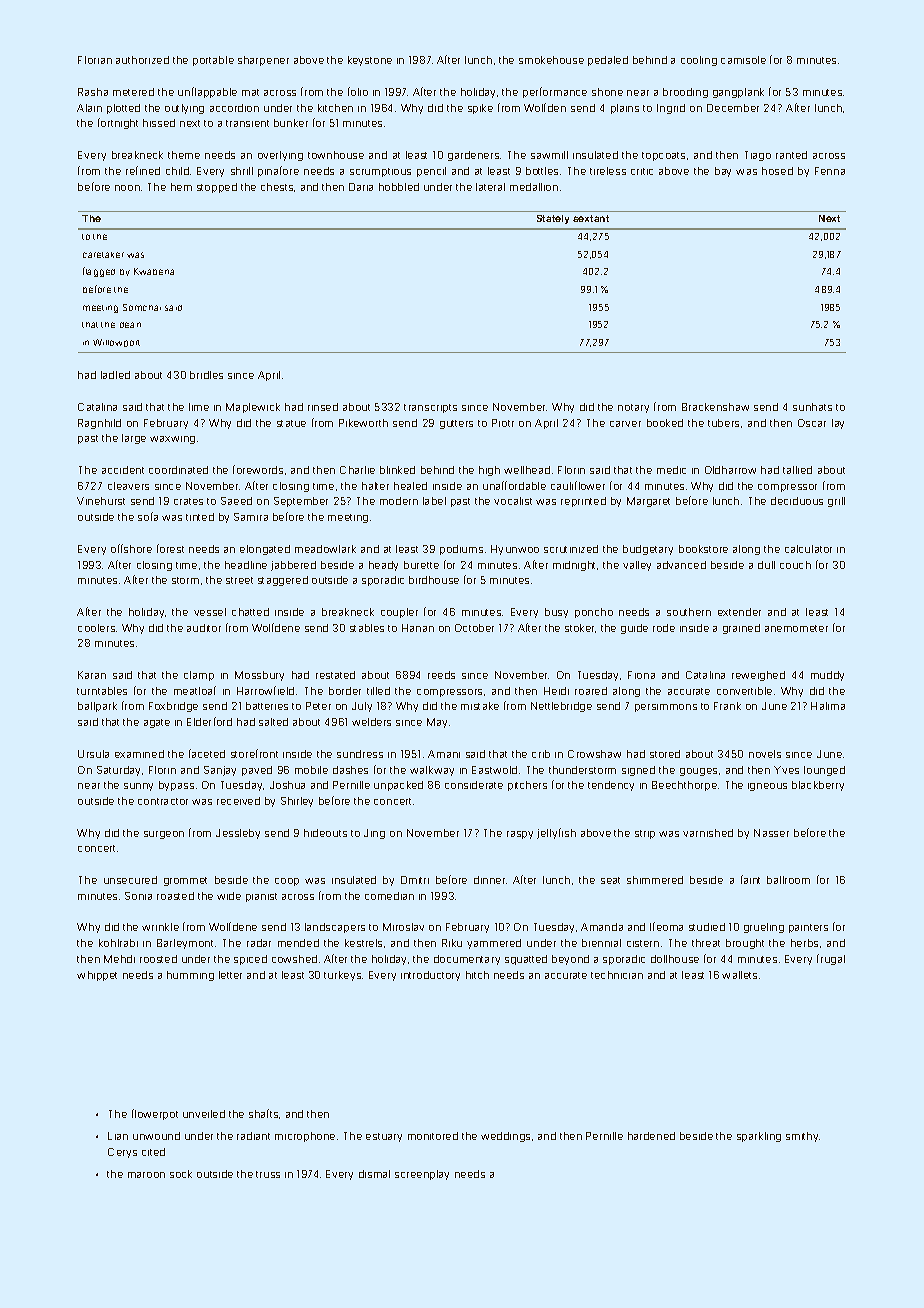  Describe the element at coordinates (115, 375) in the image. I see `ladled` at that location.
